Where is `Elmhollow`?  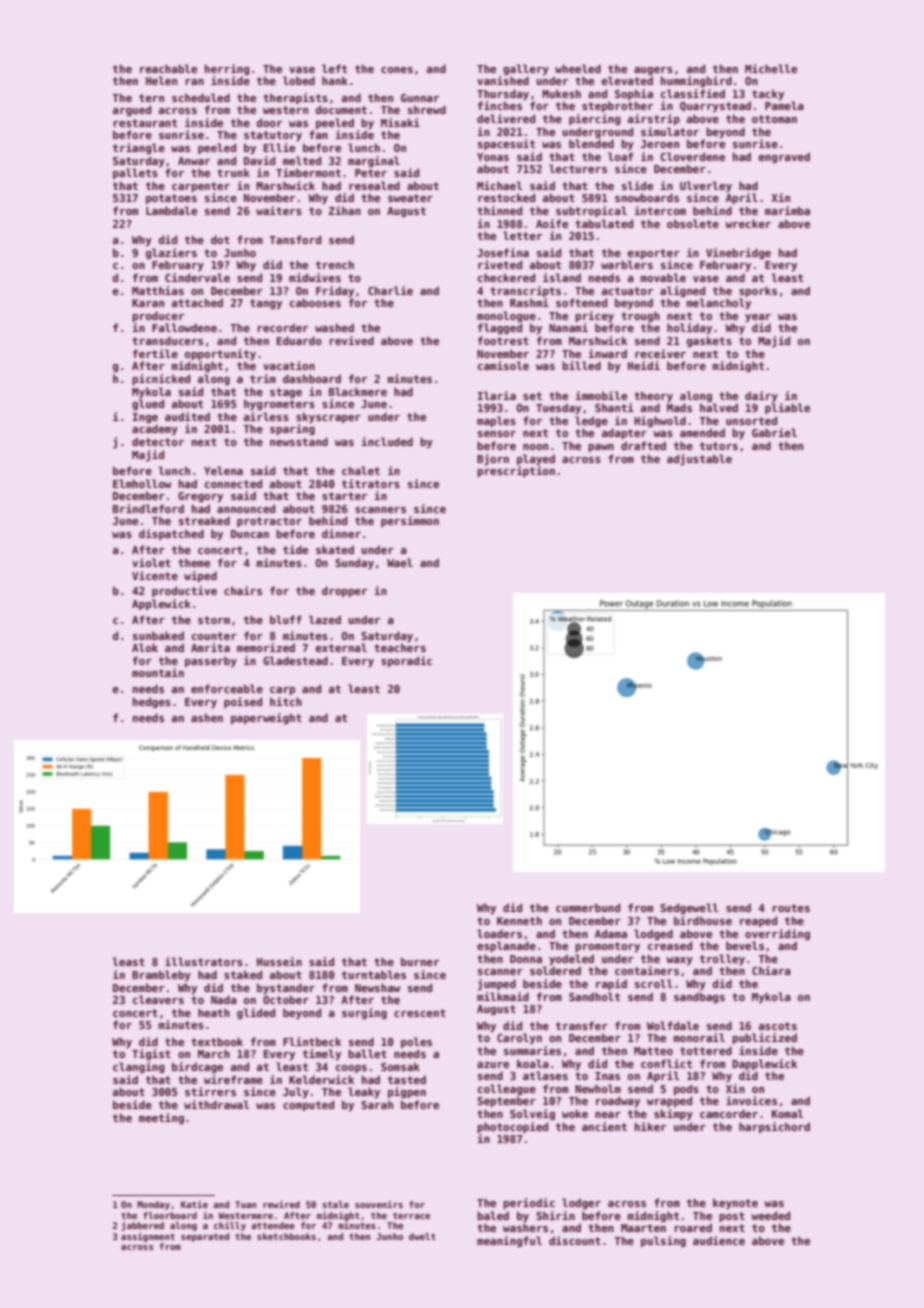
Elmhollow is located at coordinates (142, 483).
